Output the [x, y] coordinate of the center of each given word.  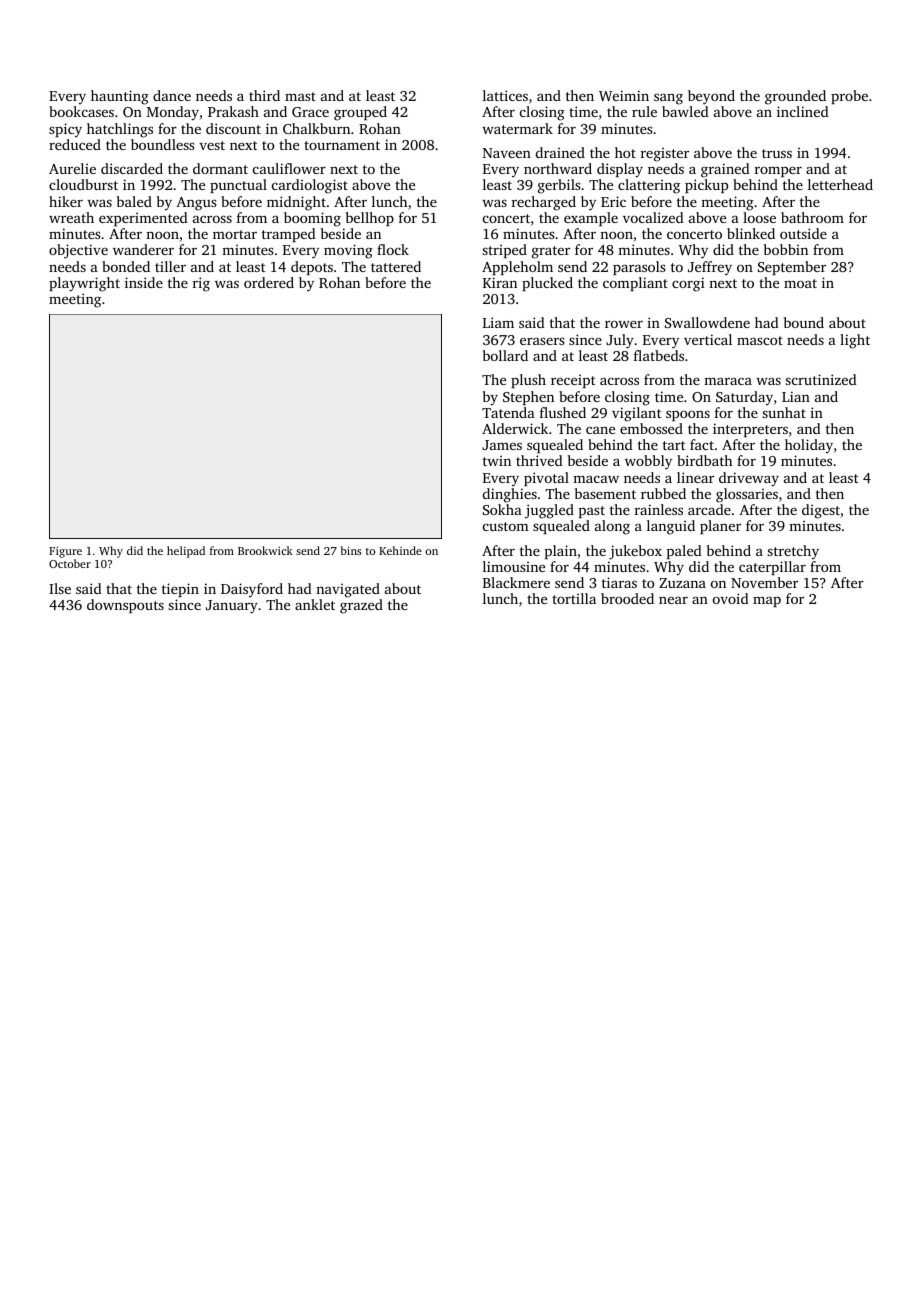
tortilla [574, 598]
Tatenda [508, 412]
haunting [120, 97]
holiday [809, 446]
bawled [685, 111]
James [502, 445]
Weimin [624, 95]
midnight [296, 203]
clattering [649, 186]
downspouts [125, 606]
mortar [235, 234]
